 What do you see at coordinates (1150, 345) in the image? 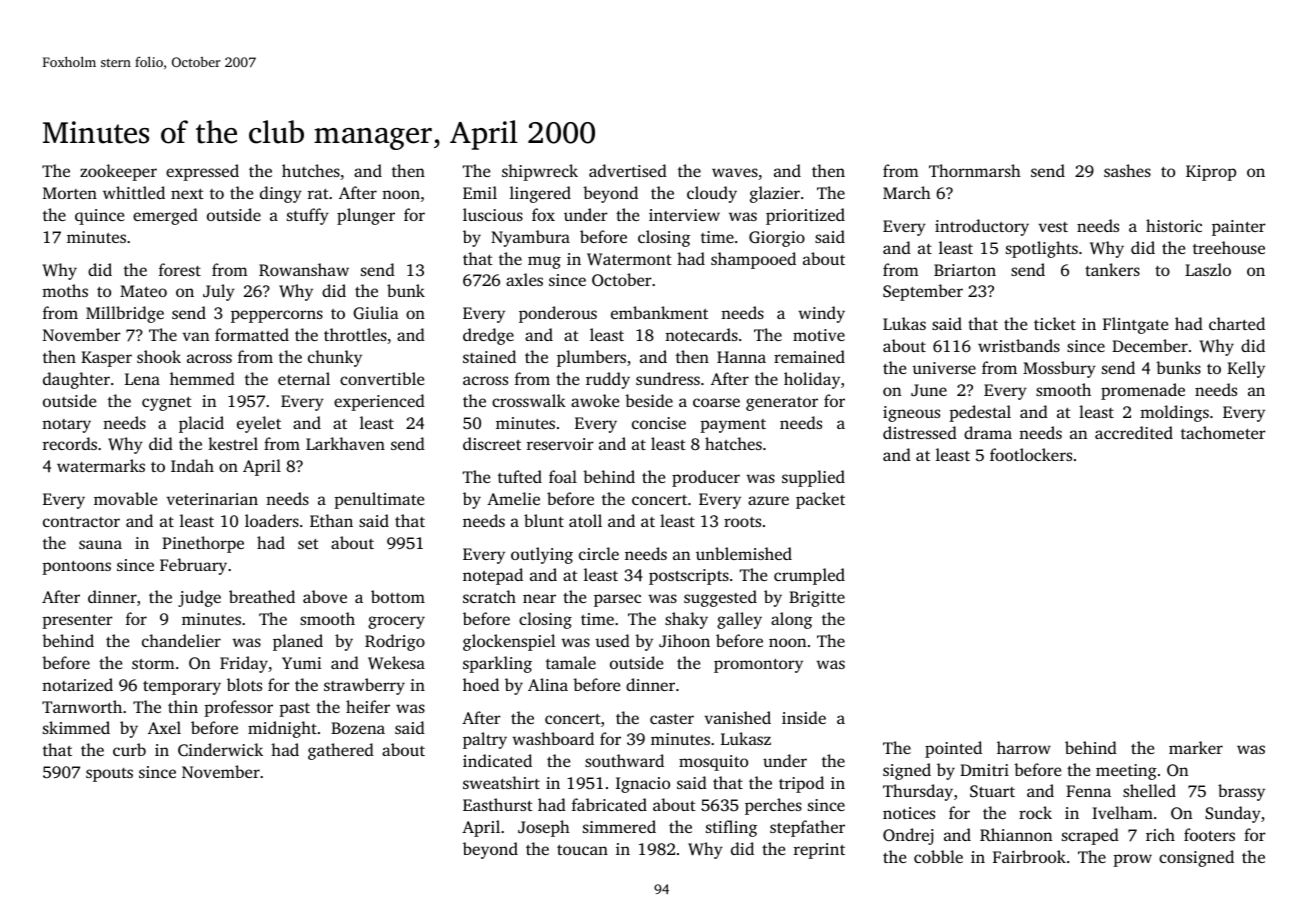
I see `December` at bounding box center [1150, 345].
